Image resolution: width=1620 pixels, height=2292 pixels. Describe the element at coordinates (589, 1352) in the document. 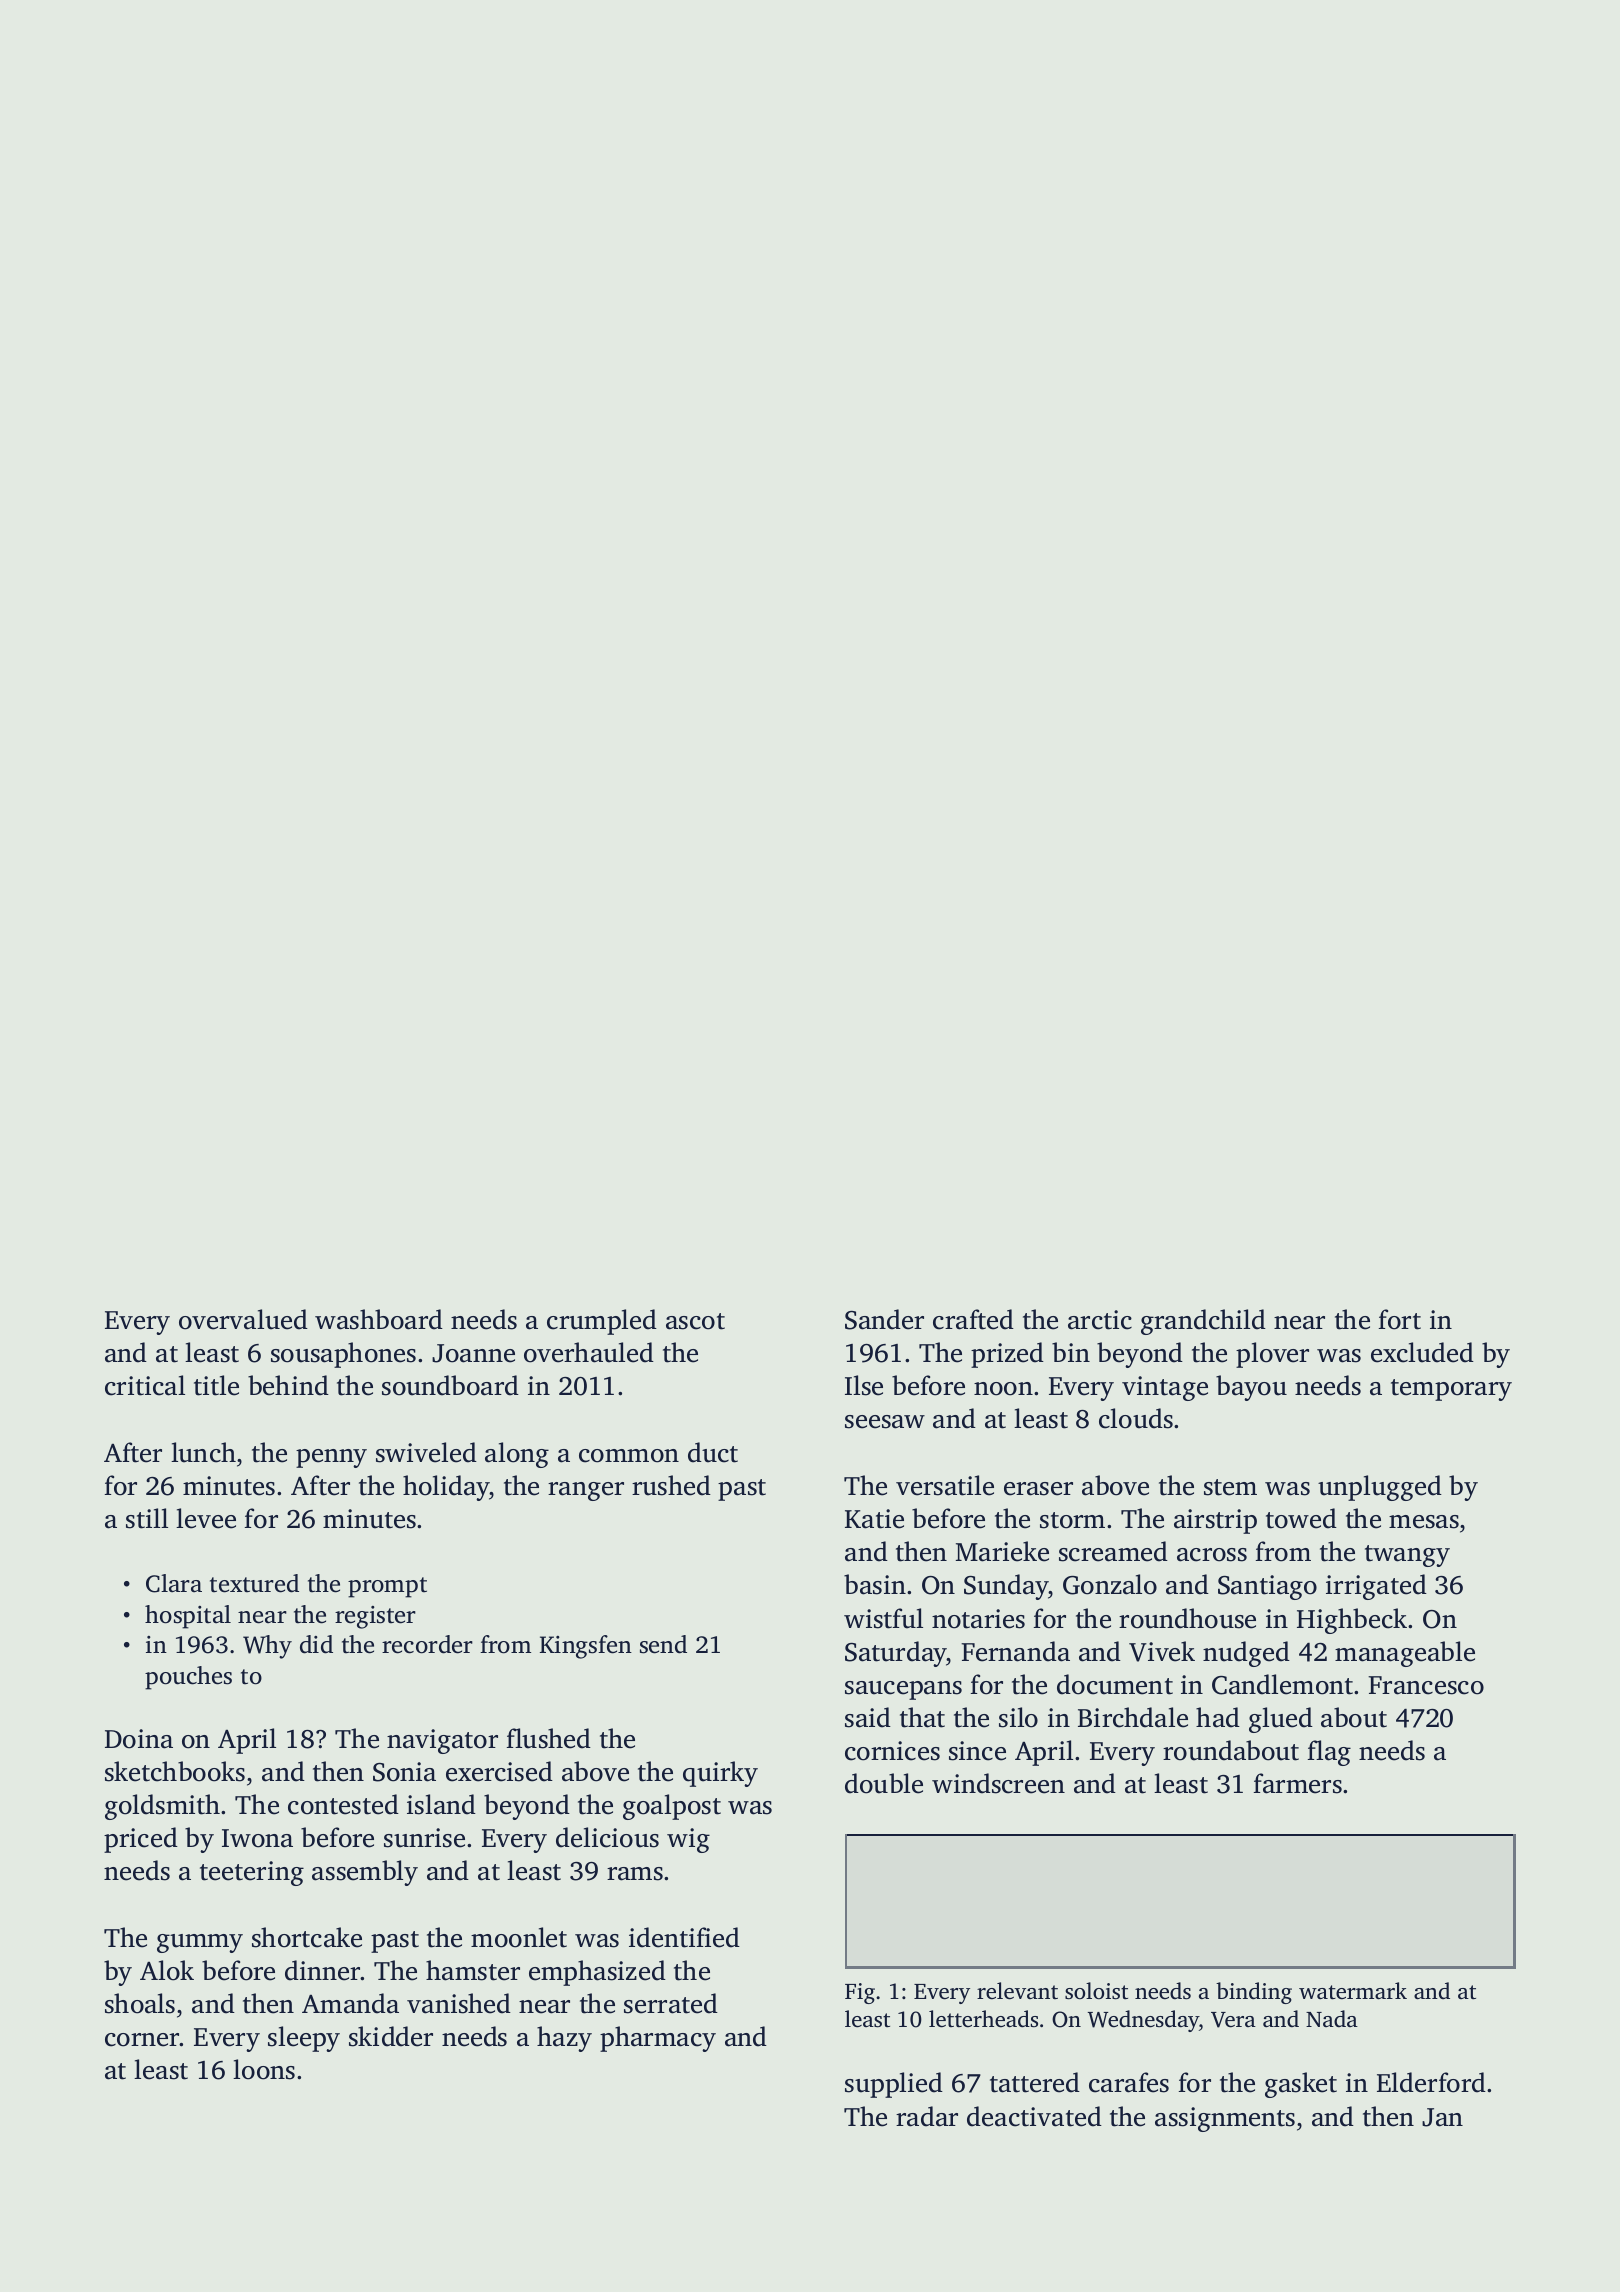

I see `overhauled` at that location.
